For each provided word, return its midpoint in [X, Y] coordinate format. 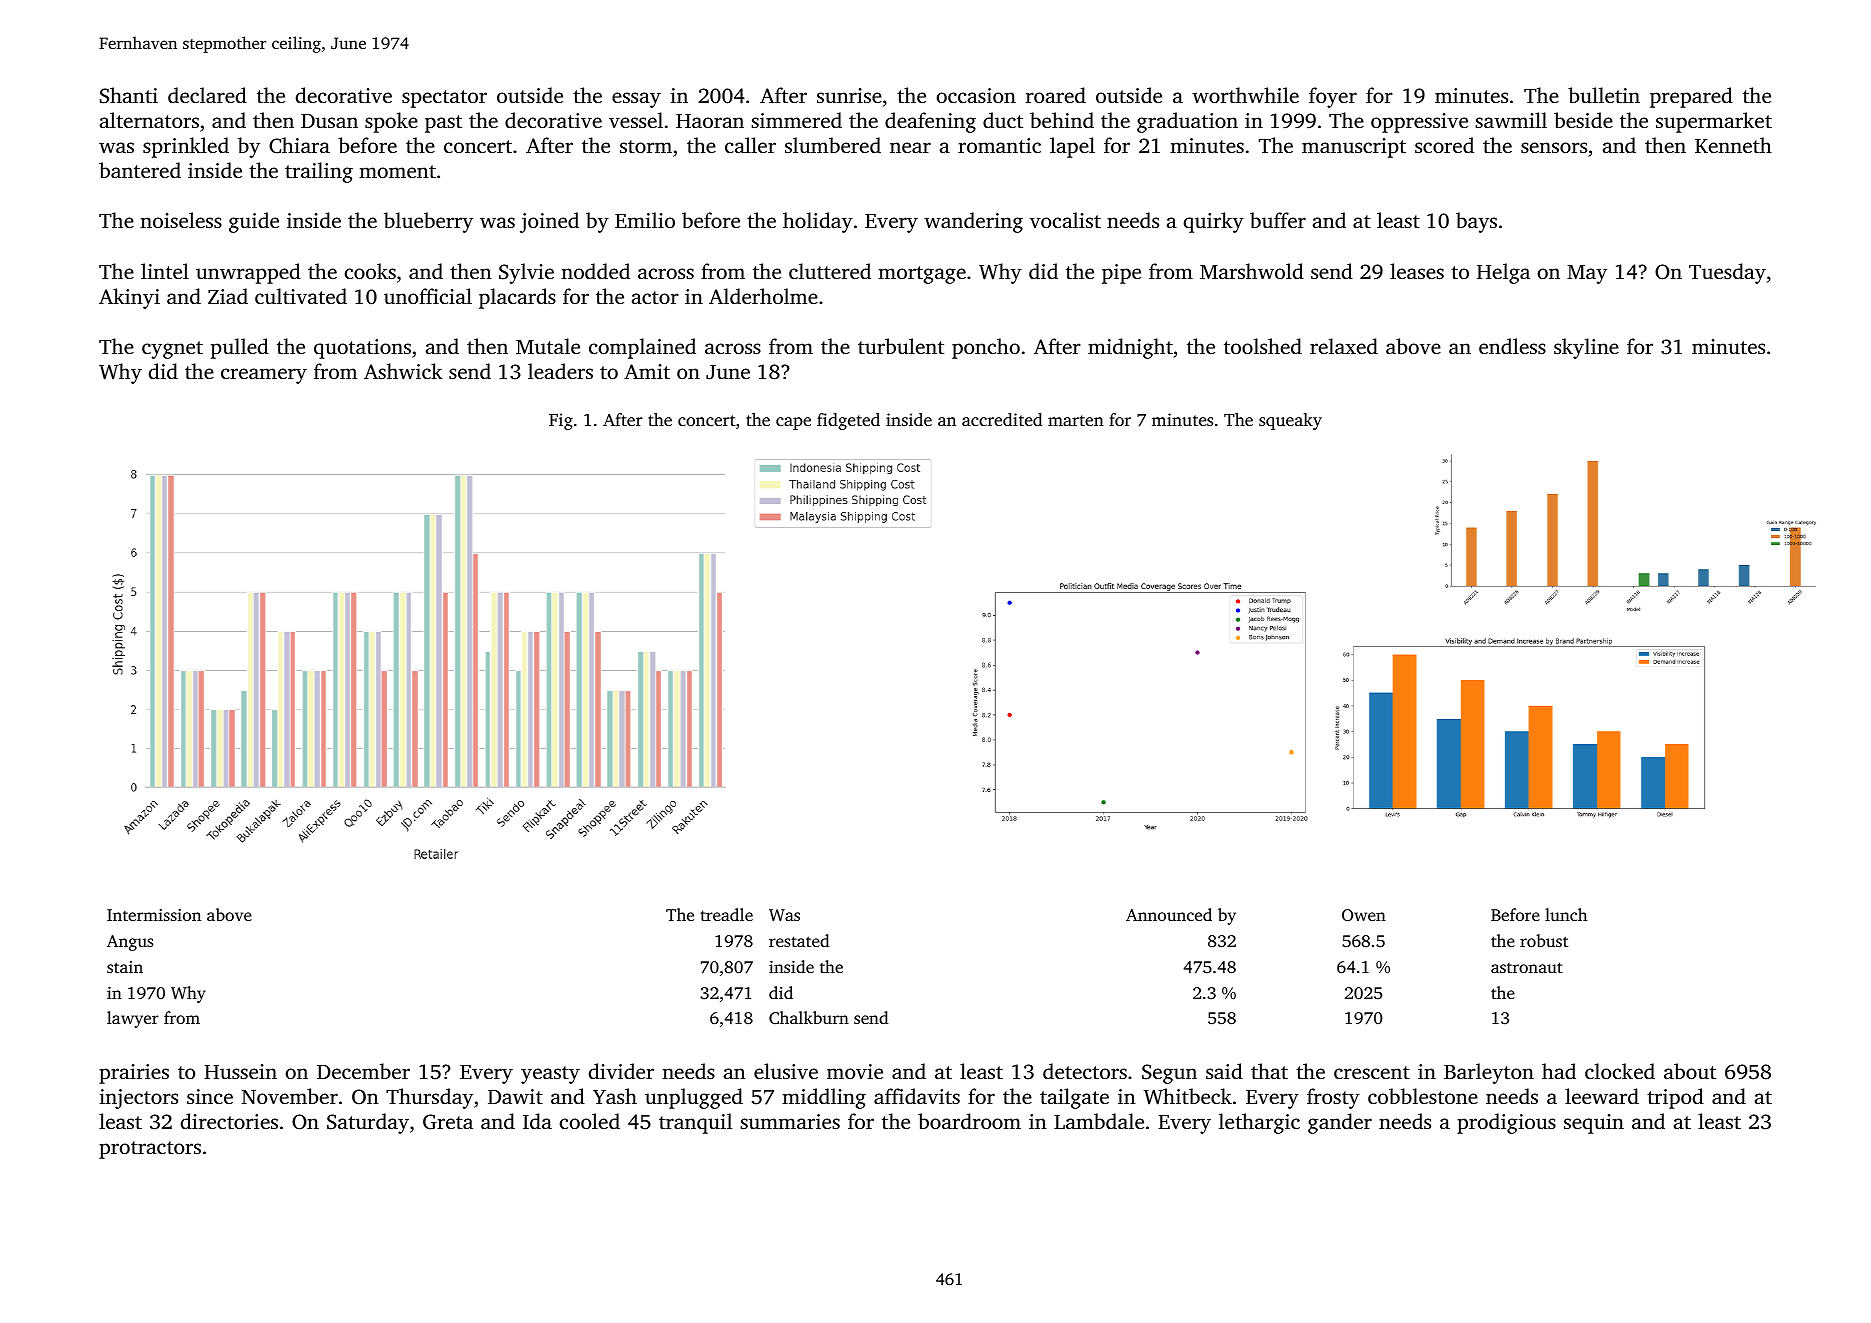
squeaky [1290, 421]
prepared [1691, 97]
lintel [165, 271]
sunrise [849, 95]
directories [229, 1121]
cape [793, 423]
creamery [264, 376]
